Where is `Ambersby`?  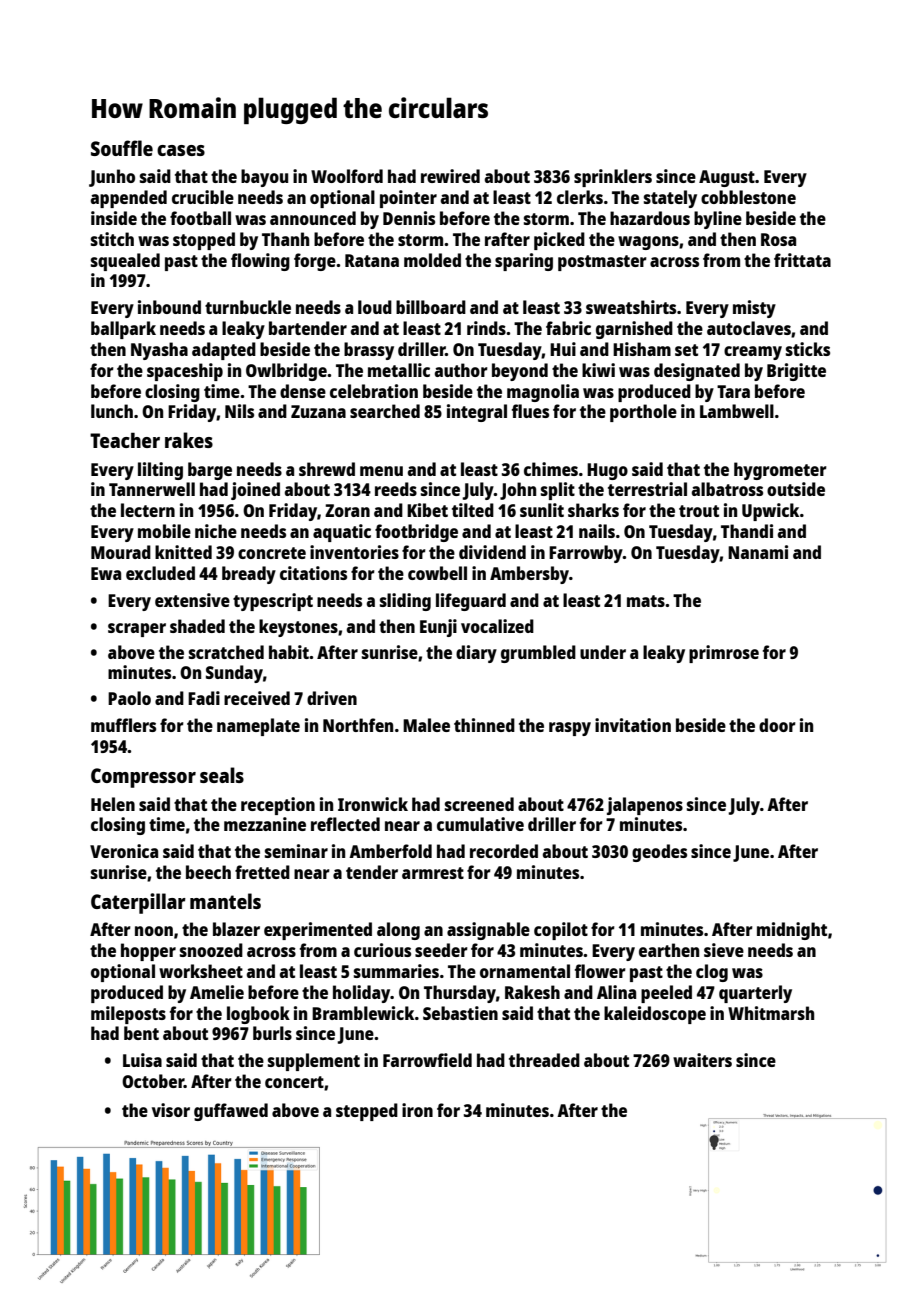 Ambersby is located at coordinates (529, 575).
